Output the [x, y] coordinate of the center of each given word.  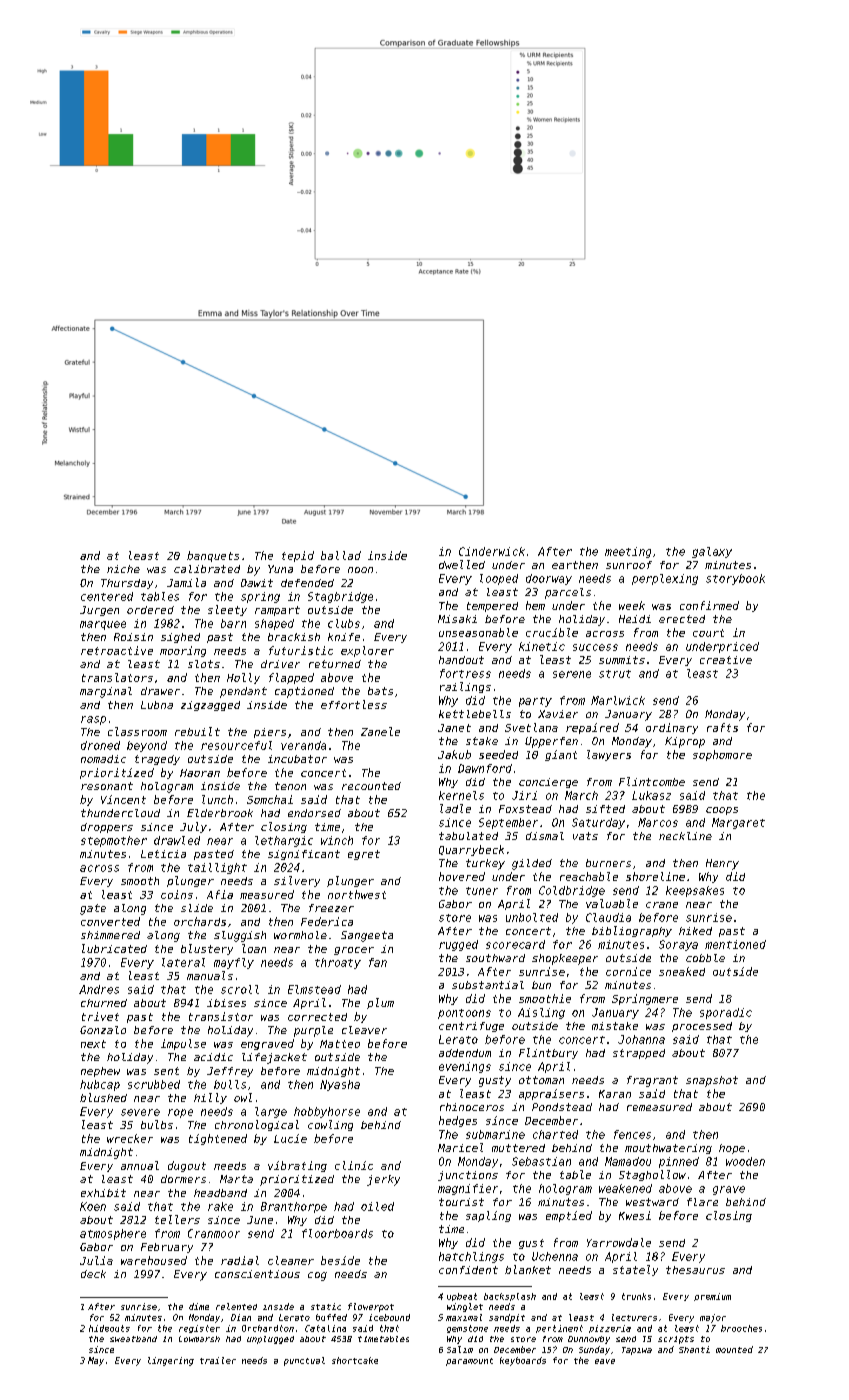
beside [340, 1260]
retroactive [117, 650]
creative [726, 660]
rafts [722, 727]
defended [307, 583]
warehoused [154, 1260]
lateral [183, 962]
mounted [734, 1349]
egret [364, 855]
